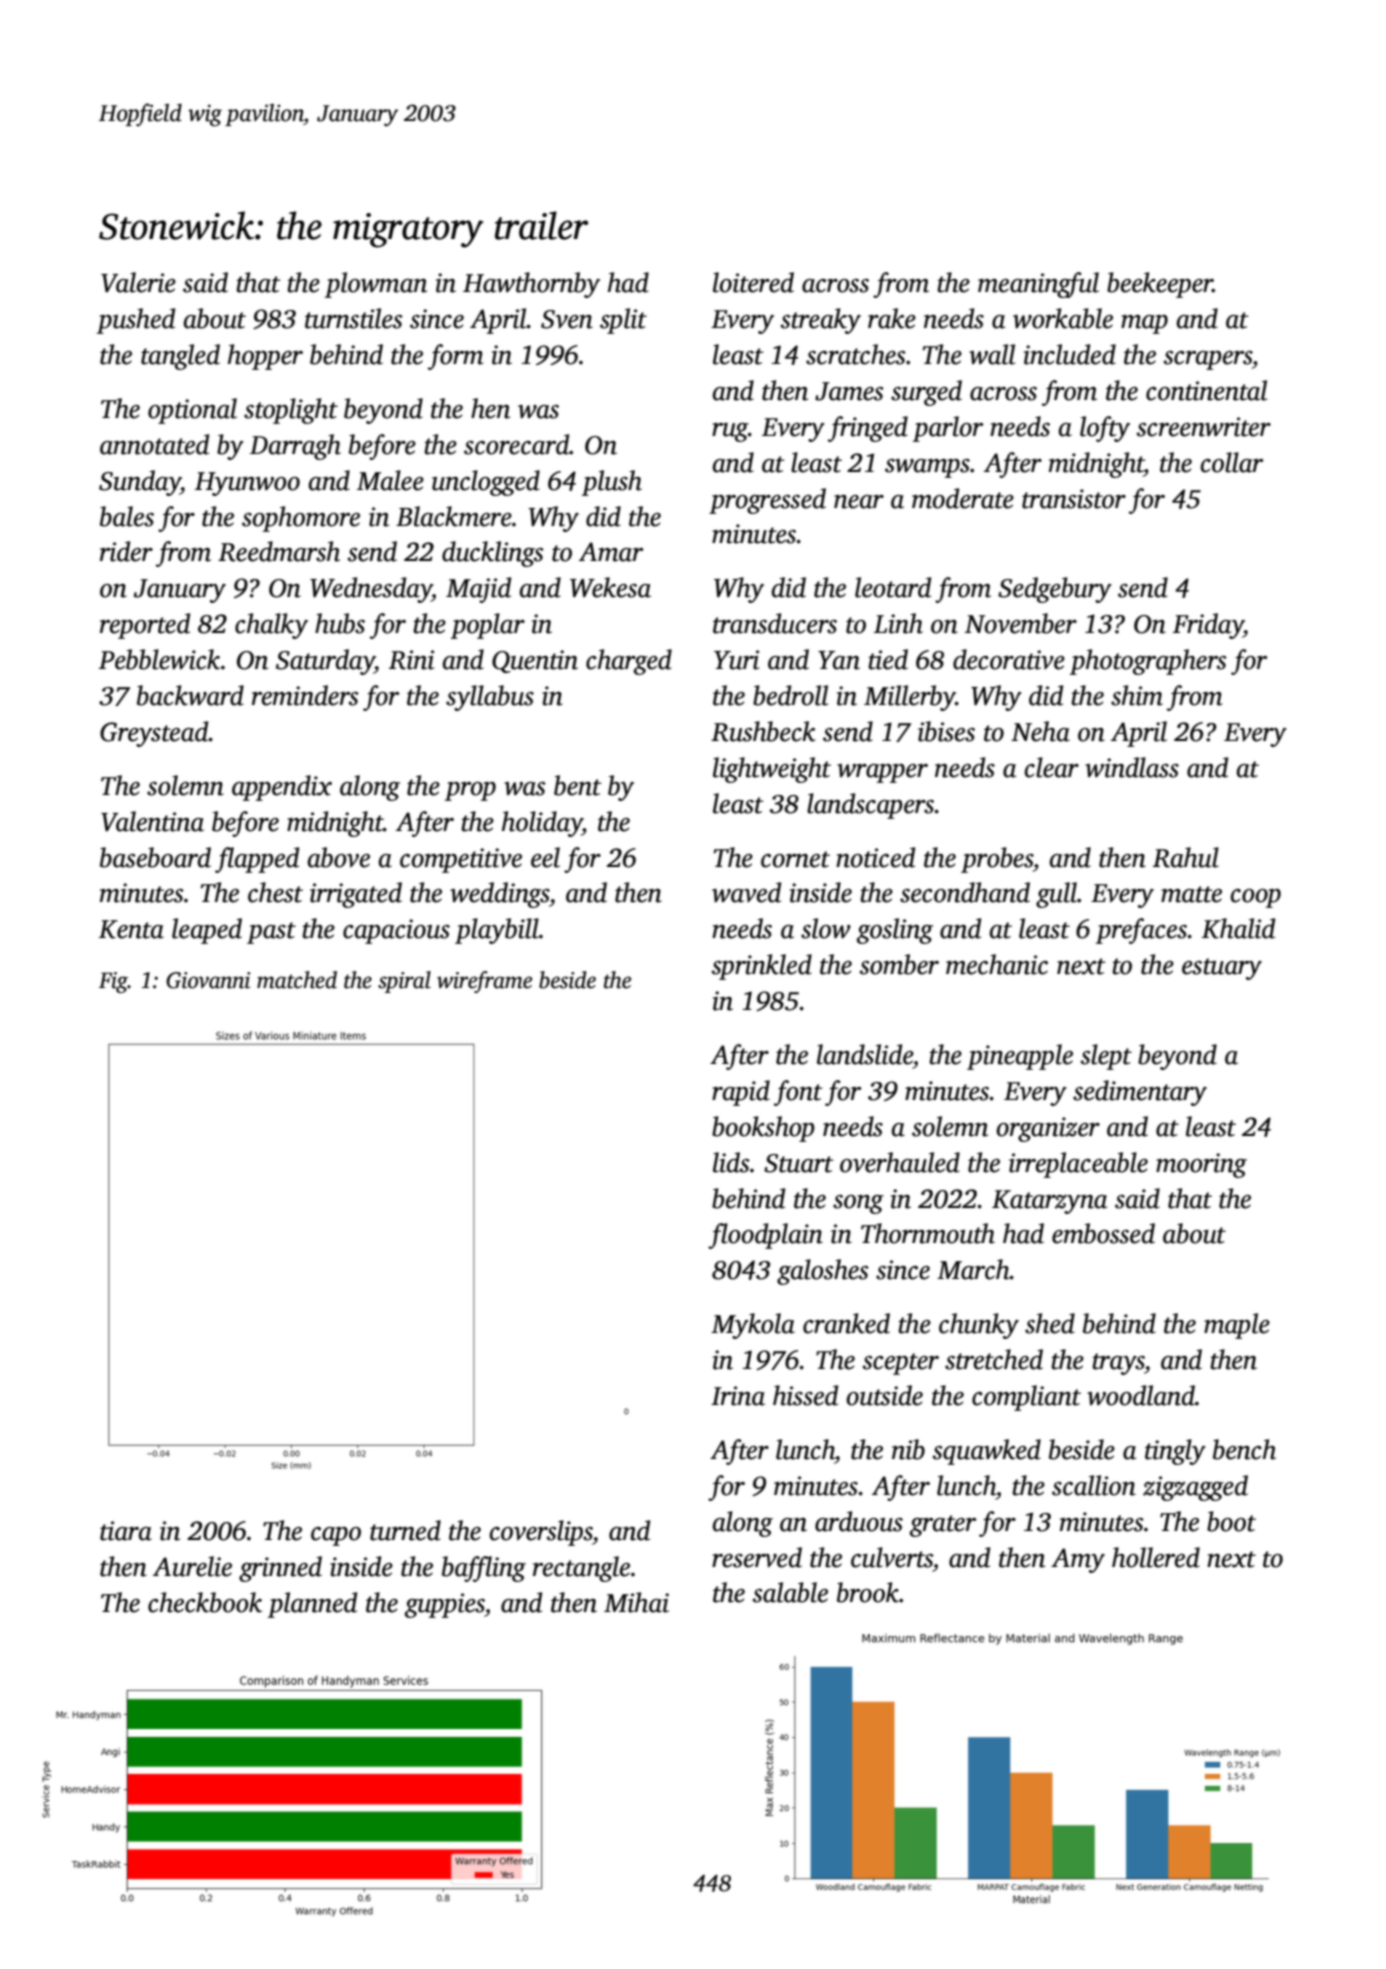 The width and height of the screenshot is (1386, 1969). I want to click on tiara, so click(126, 1531).
